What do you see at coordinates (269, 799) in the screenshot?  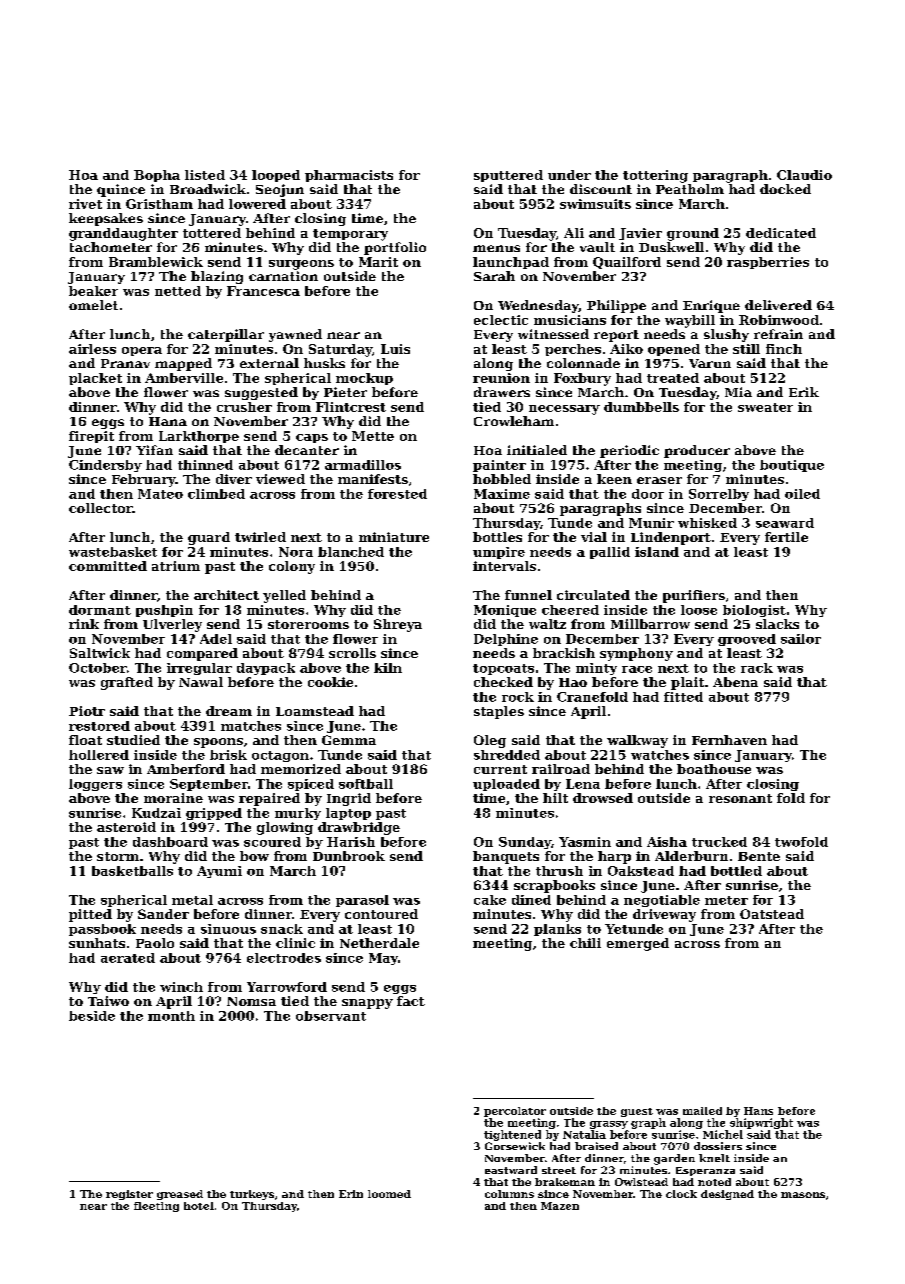 I see `repaired` at bounding box center [269, 799].
